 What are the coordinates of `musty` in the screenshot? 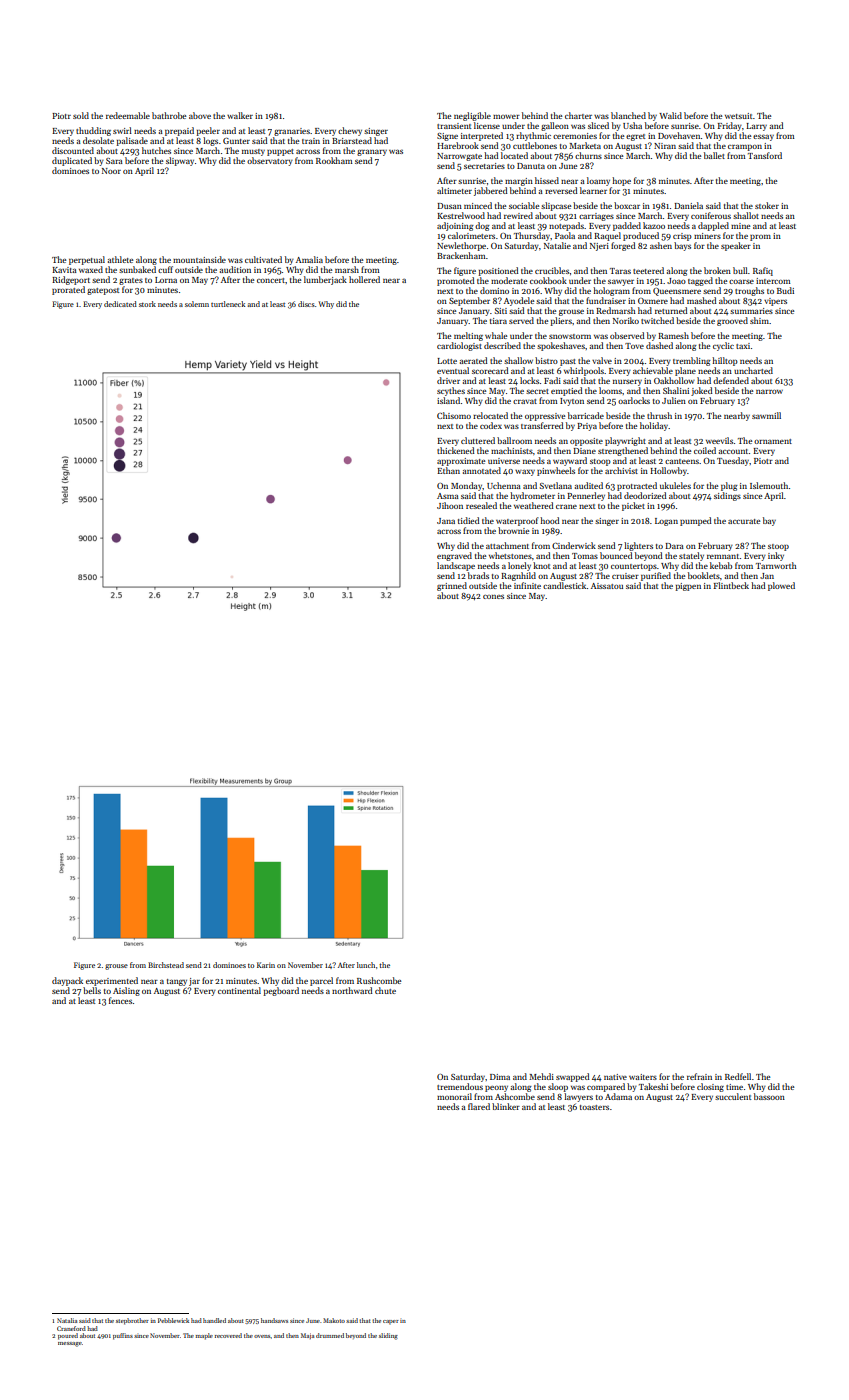 It's located at (253, 152).
